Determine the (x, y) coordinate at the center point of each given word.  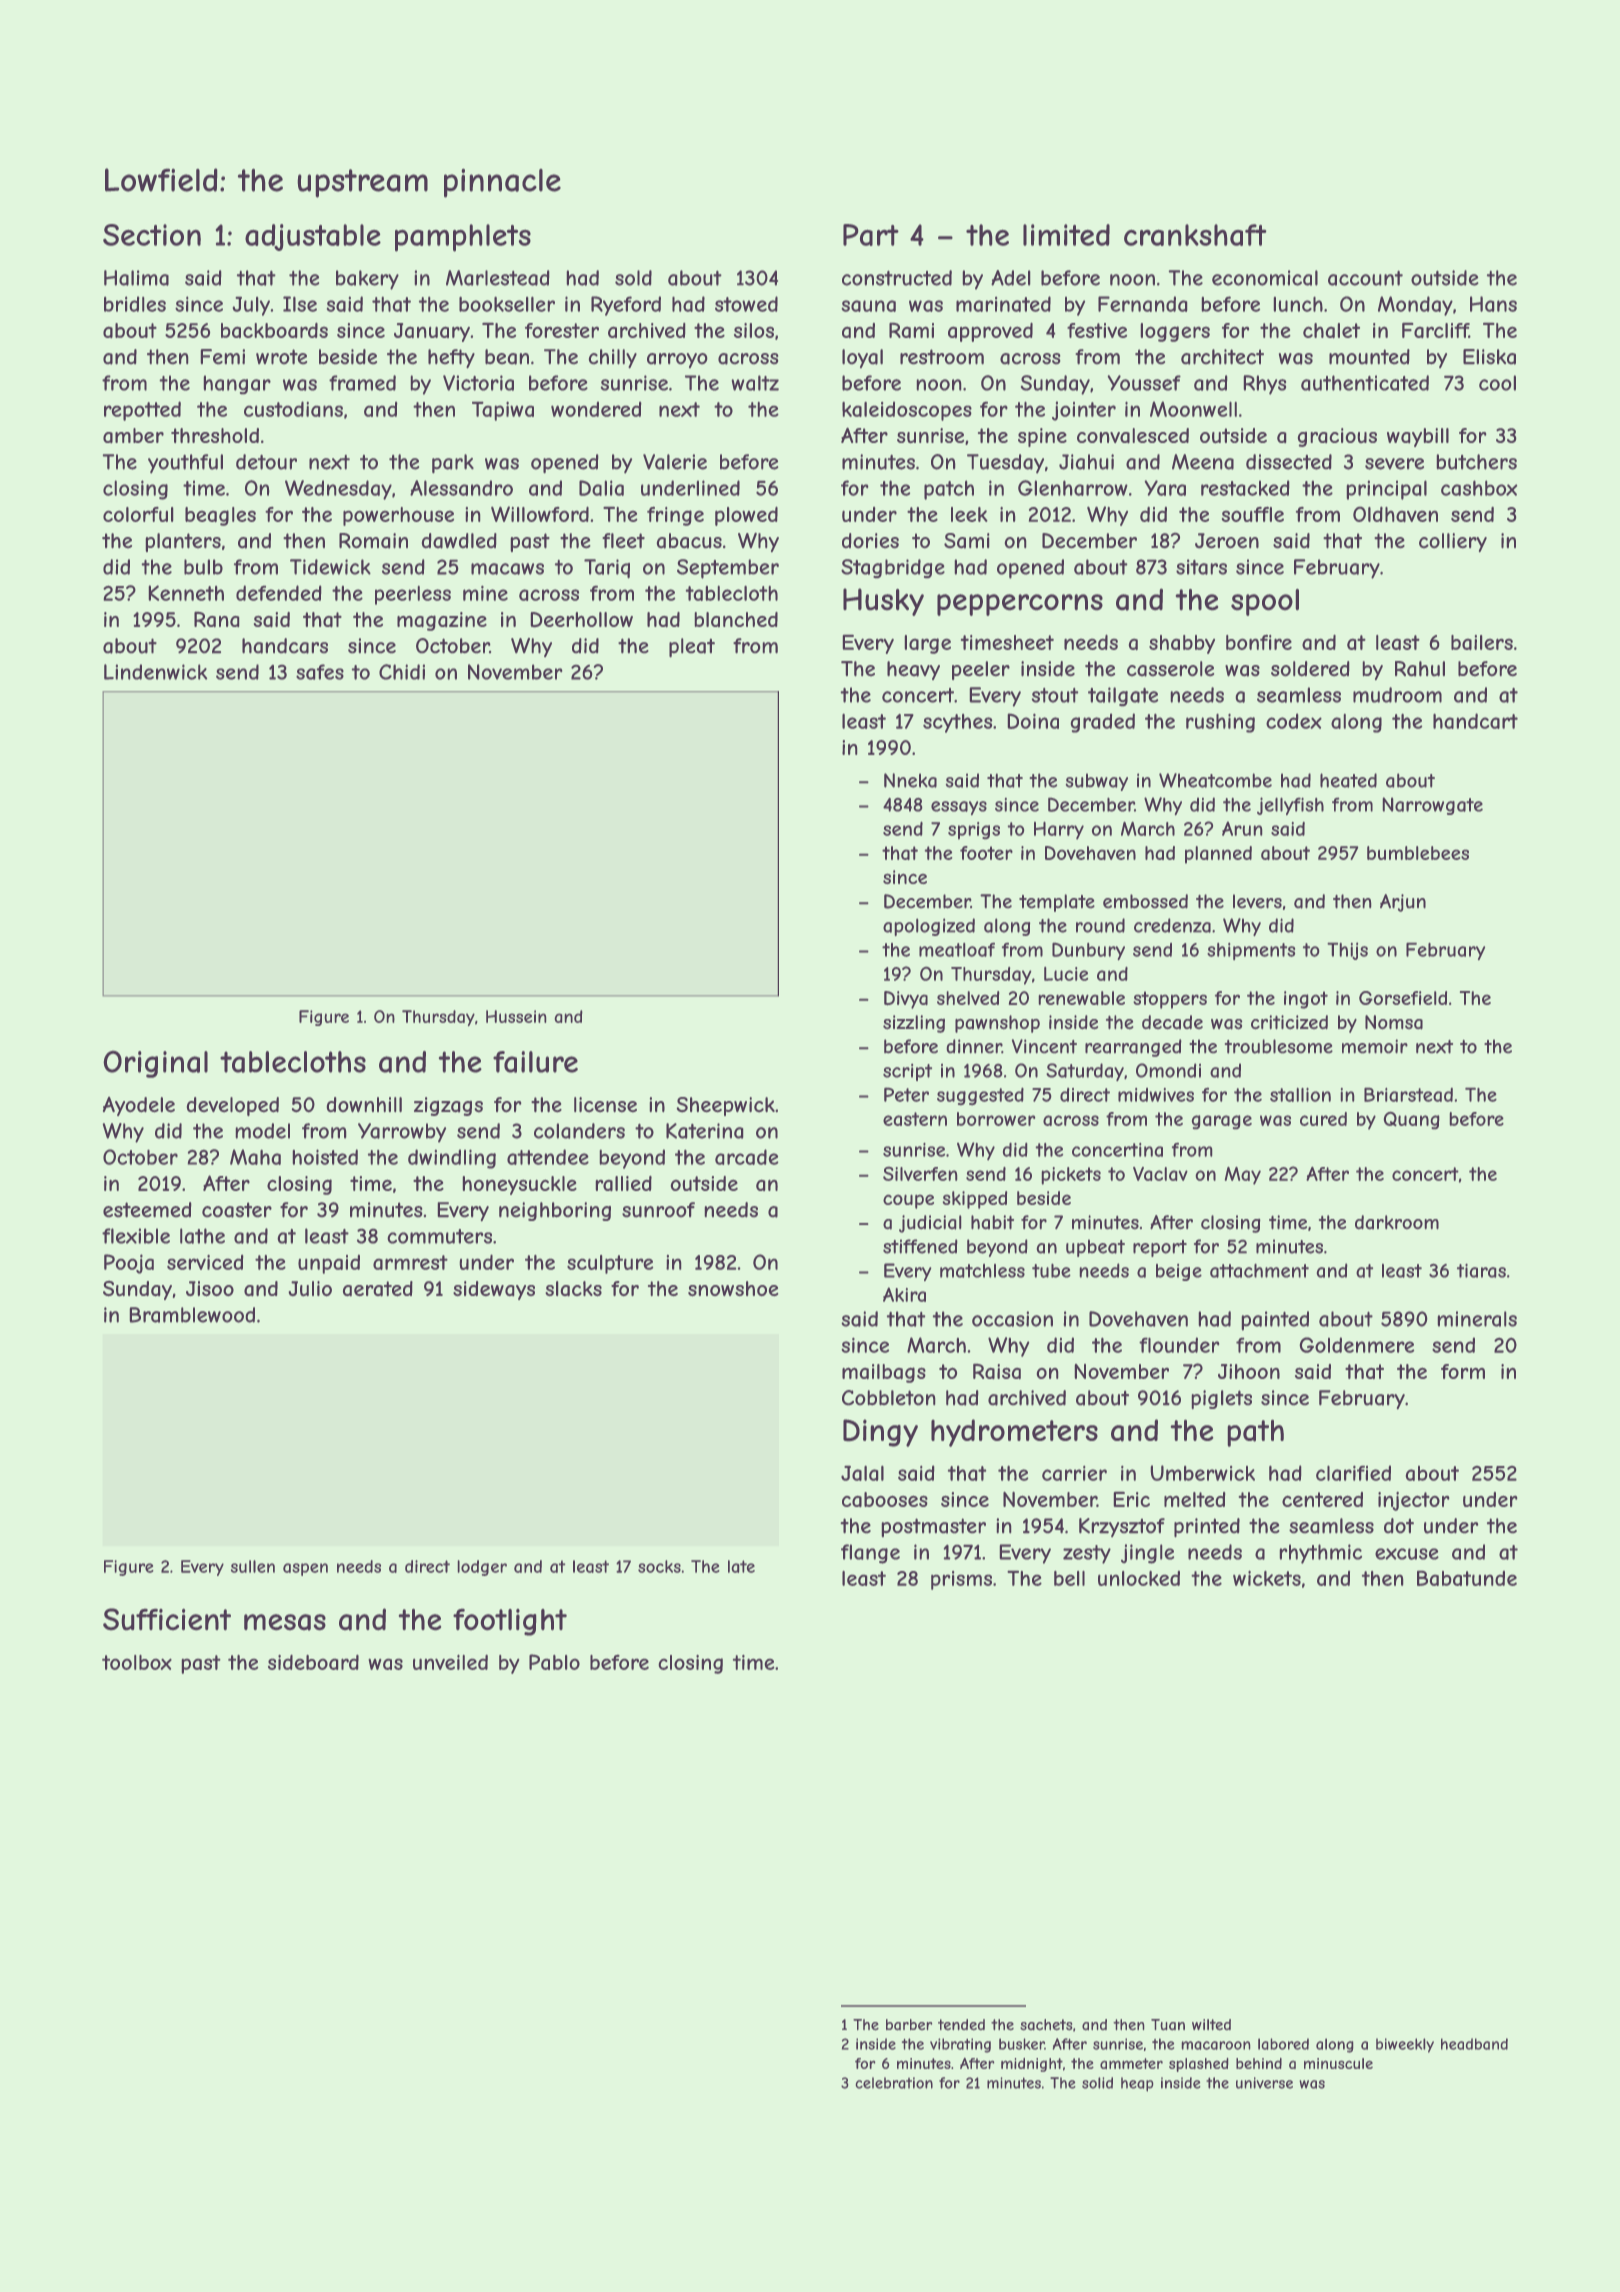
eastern (915, 1119)
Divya (906, 1000)
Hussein (516, 1016)
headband (1474, 2044)
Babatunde (1467, 1578)
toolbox (137, 1662)
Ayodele (139, 1106)
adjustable (313, 237)
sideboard (313, 1662)
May (1243, 1176)
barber (909, 2024)
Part (871, 235)
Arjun (1403, 903)
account (1365, 278)
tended (961, 2024)
